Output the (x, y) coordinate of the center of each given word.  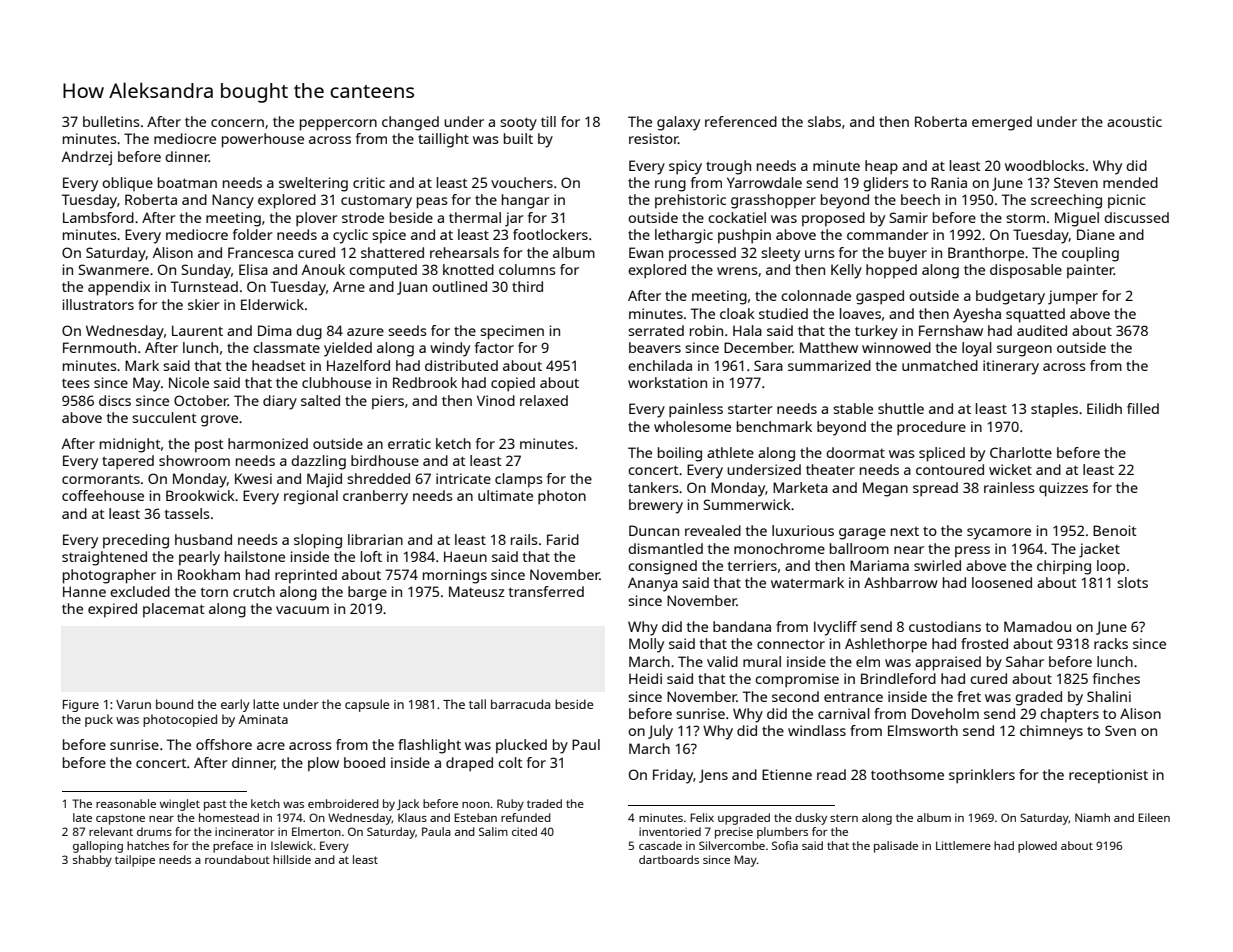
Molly (646, 645)
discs (115, 400)
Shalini (1109, 696)
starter (750, 409)
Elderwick (272, 304)
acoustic (1134, 121)
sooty (518, 124)
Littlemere (963, 845)
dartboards (669, 859)
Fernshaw (951, 330)
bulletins (111, 121)
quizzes (1063, 489)
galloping (98, 847)
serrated (656, 330)
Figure (81, 706)
